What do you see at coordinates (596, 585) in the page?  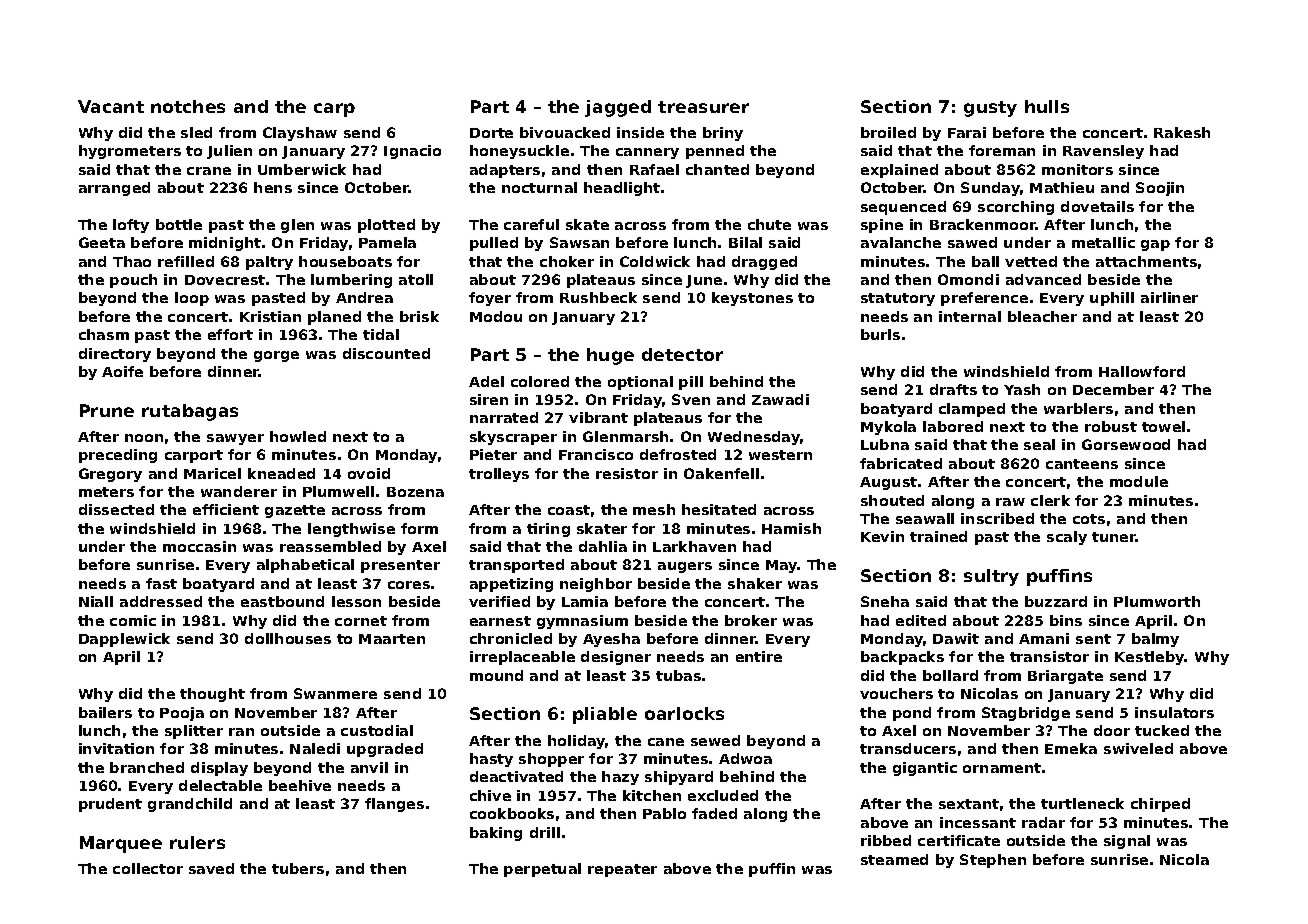 I see `neighbor` at bounding box center [596, 585].
